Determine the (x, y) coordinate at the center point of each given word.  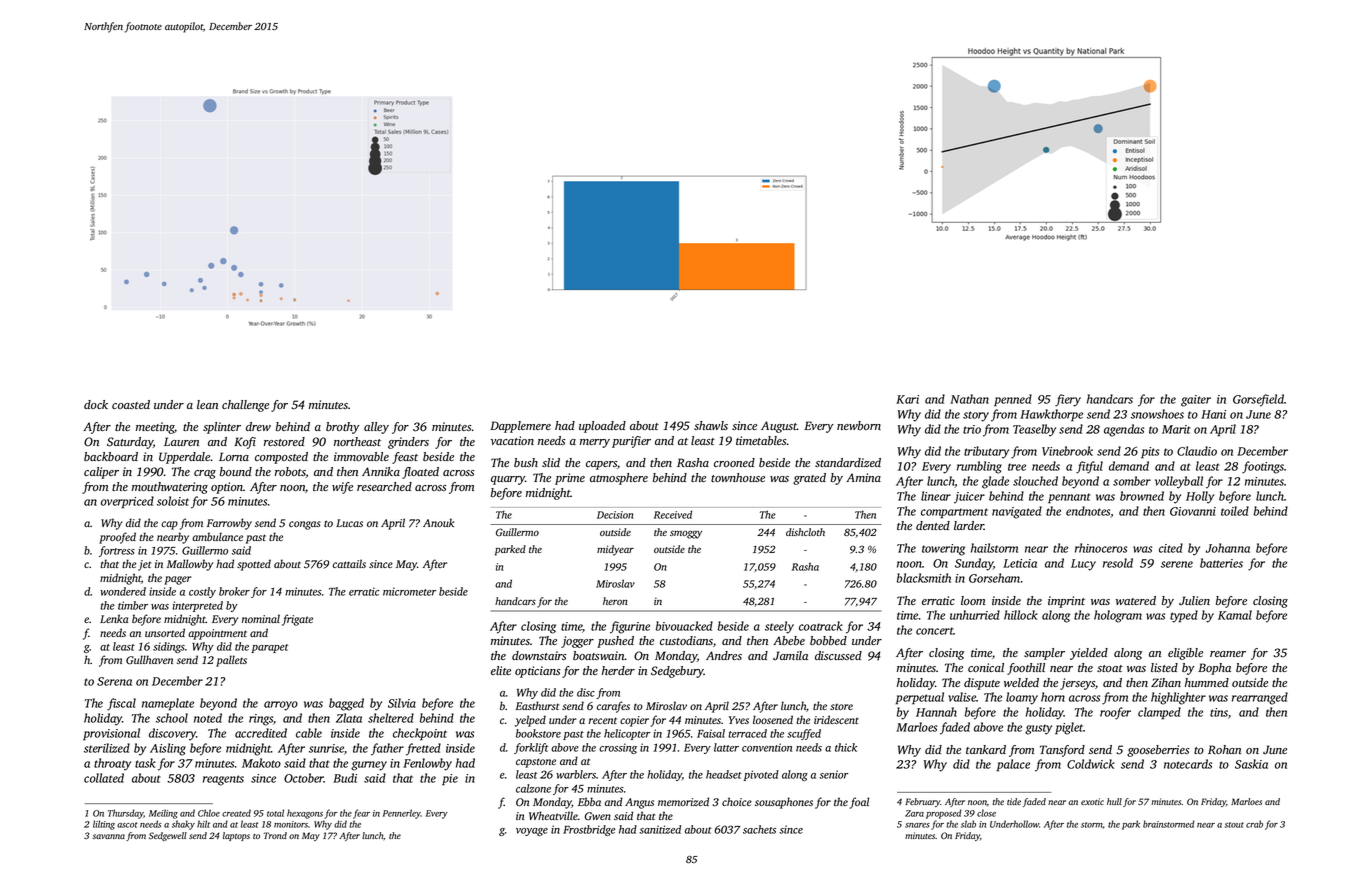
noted (208, 718)
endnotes (1088, 512)
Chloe (209, 813)
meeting (155, 428)
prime (570, 479)
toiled (1235, 511)
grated (809, 479)
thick (846, 747)
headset (724, 774)
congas (305, 525)
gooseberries (1158, 751)
